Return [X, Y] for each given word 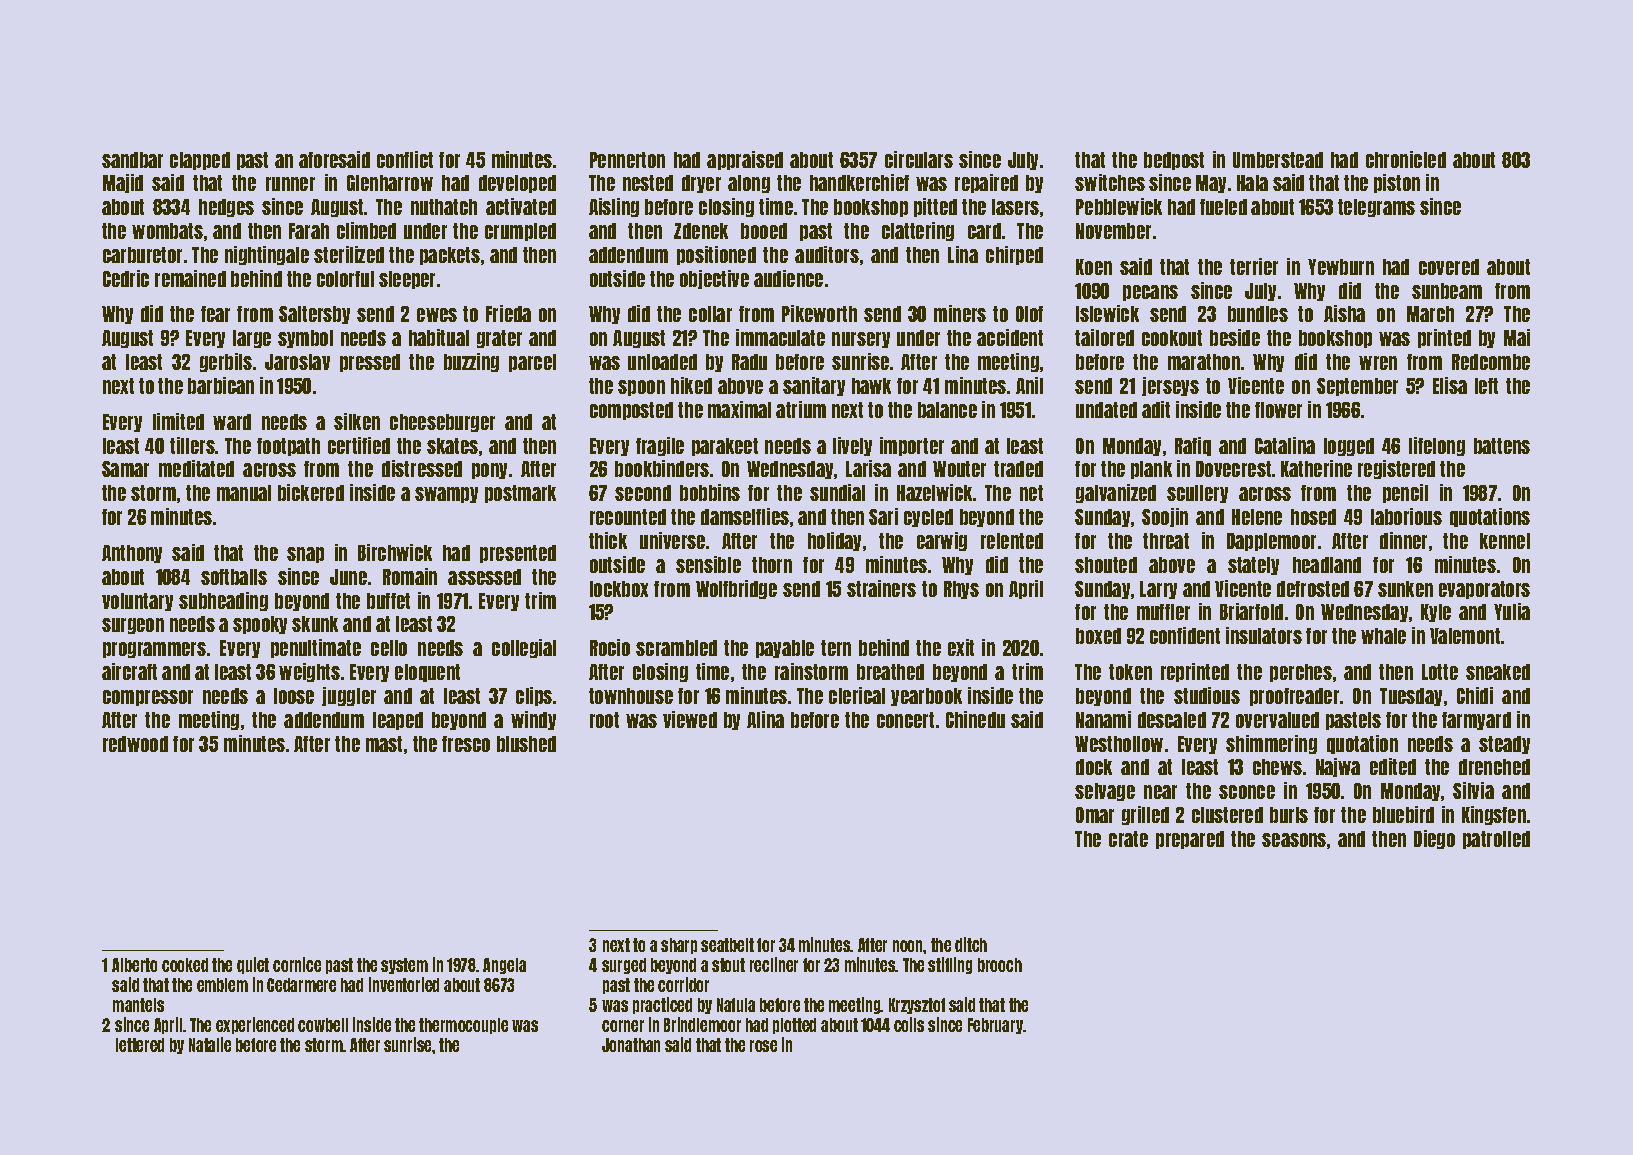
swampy [446, 495]
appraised [745, 160]
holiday [834, 541]
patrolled [1496, 840]
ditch [971, 944]
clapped [200, 161]
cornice [297, 964]
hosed [1313, 517]
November [1113, 231]
